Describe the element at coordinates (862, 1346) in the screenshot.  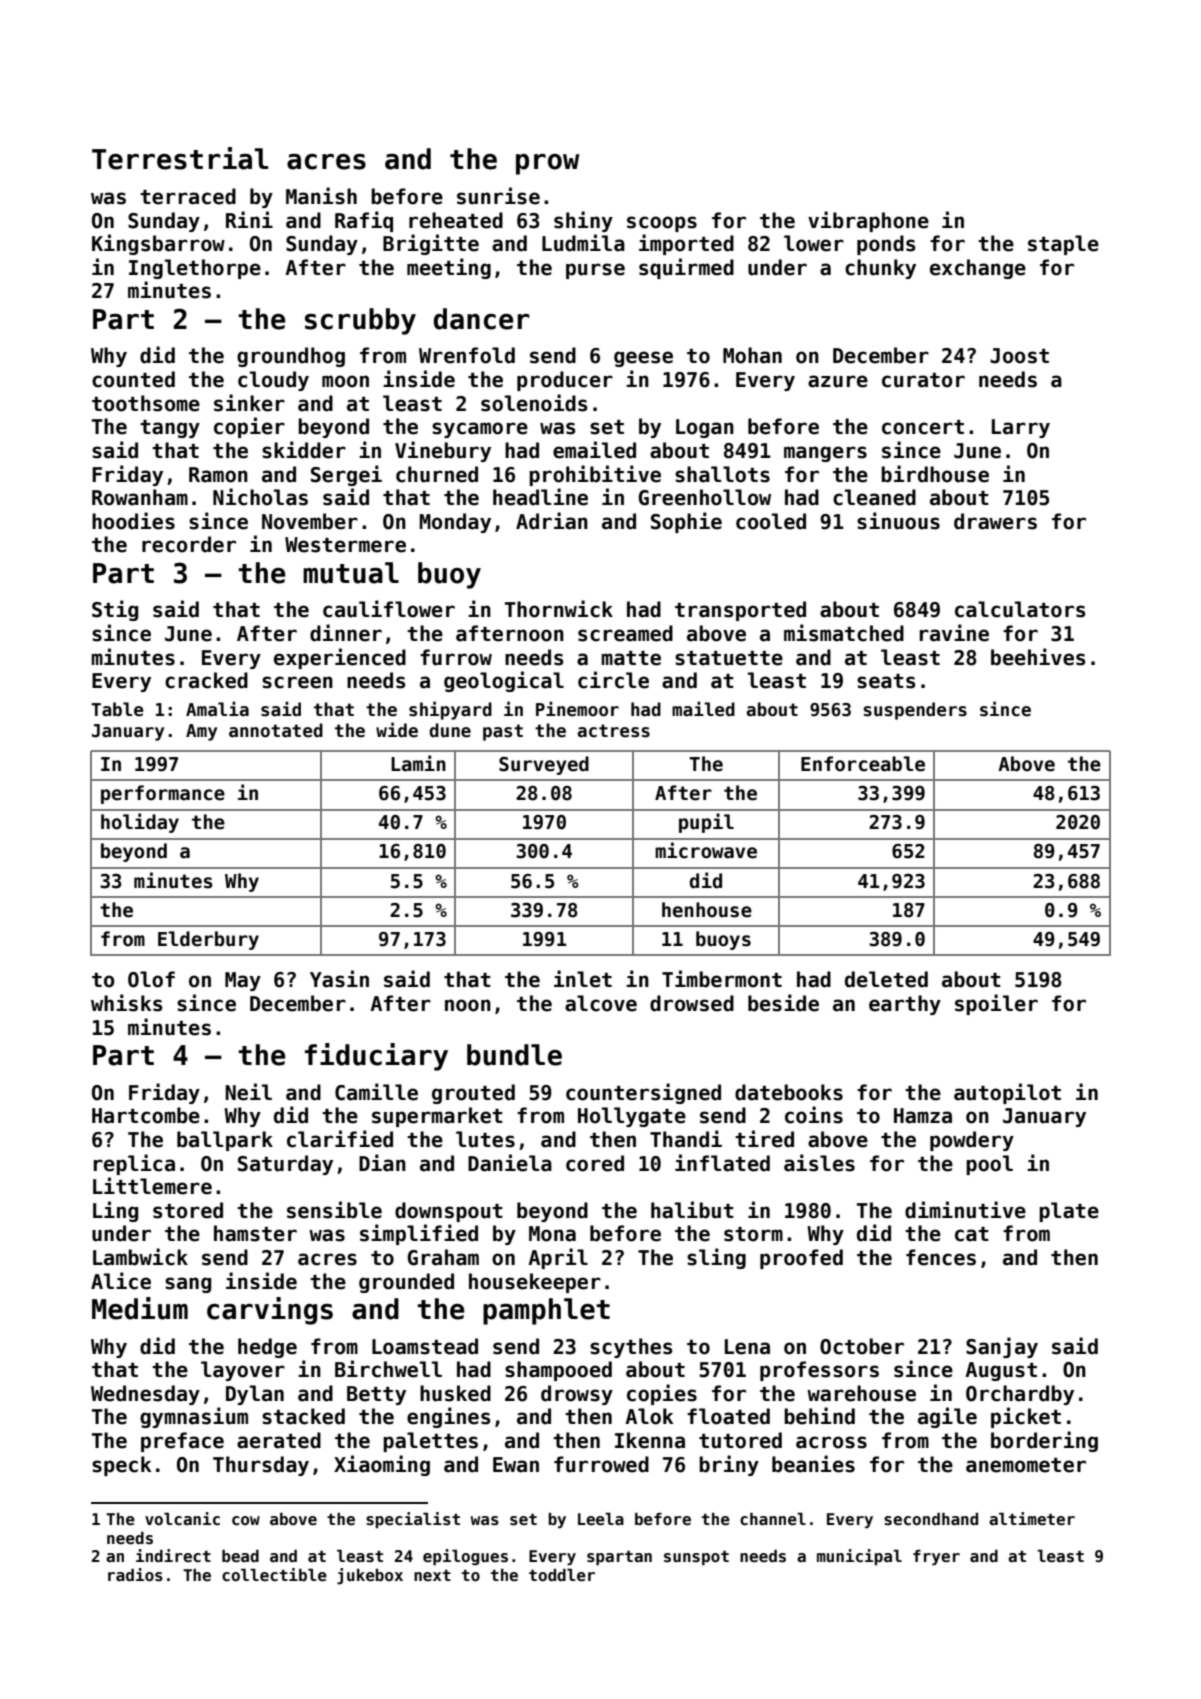
I see `October` at that location.
